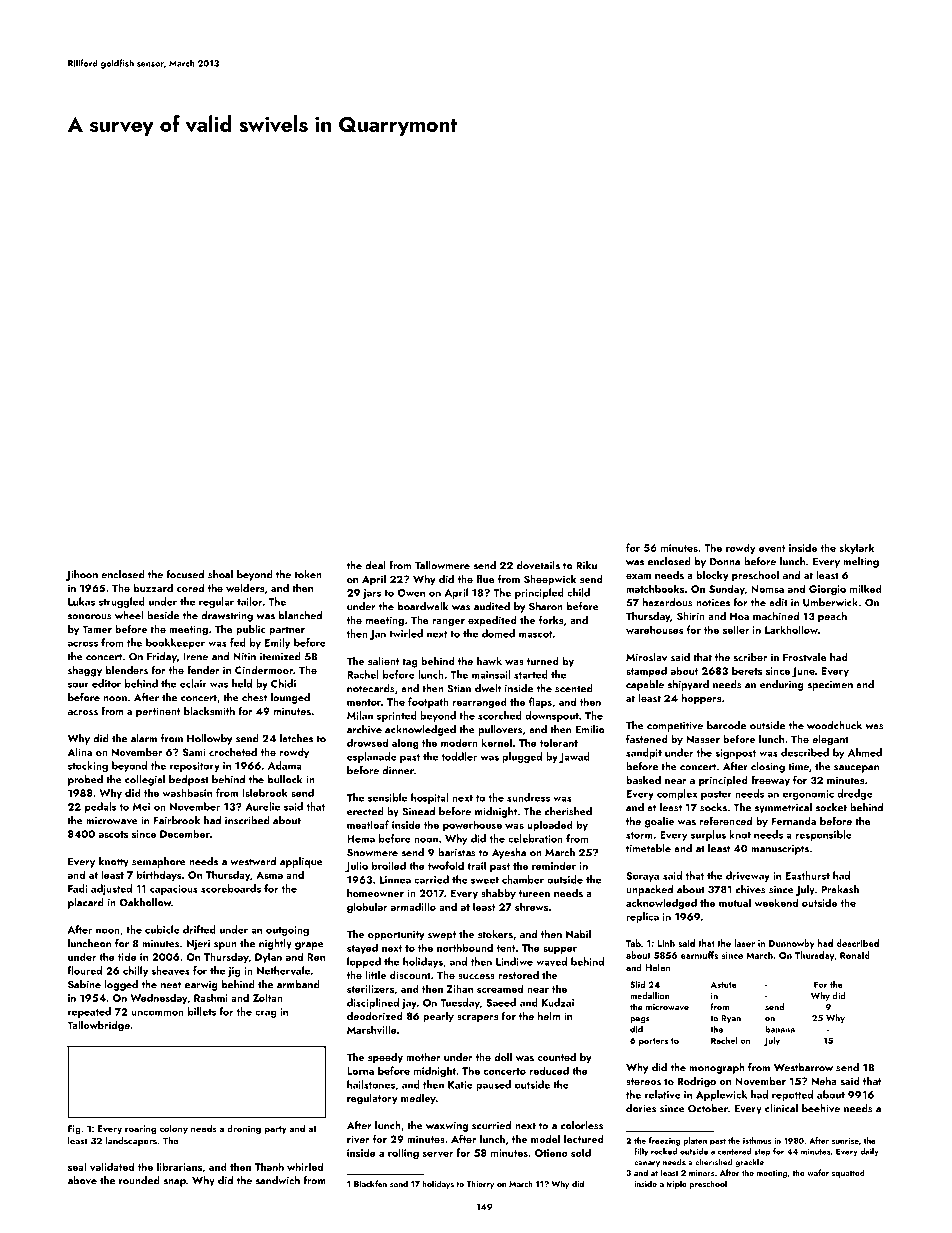 This document has width=952, height=1233. Describe the element at coordinates (220, 574) in the document. I see `shoal` at that location.
